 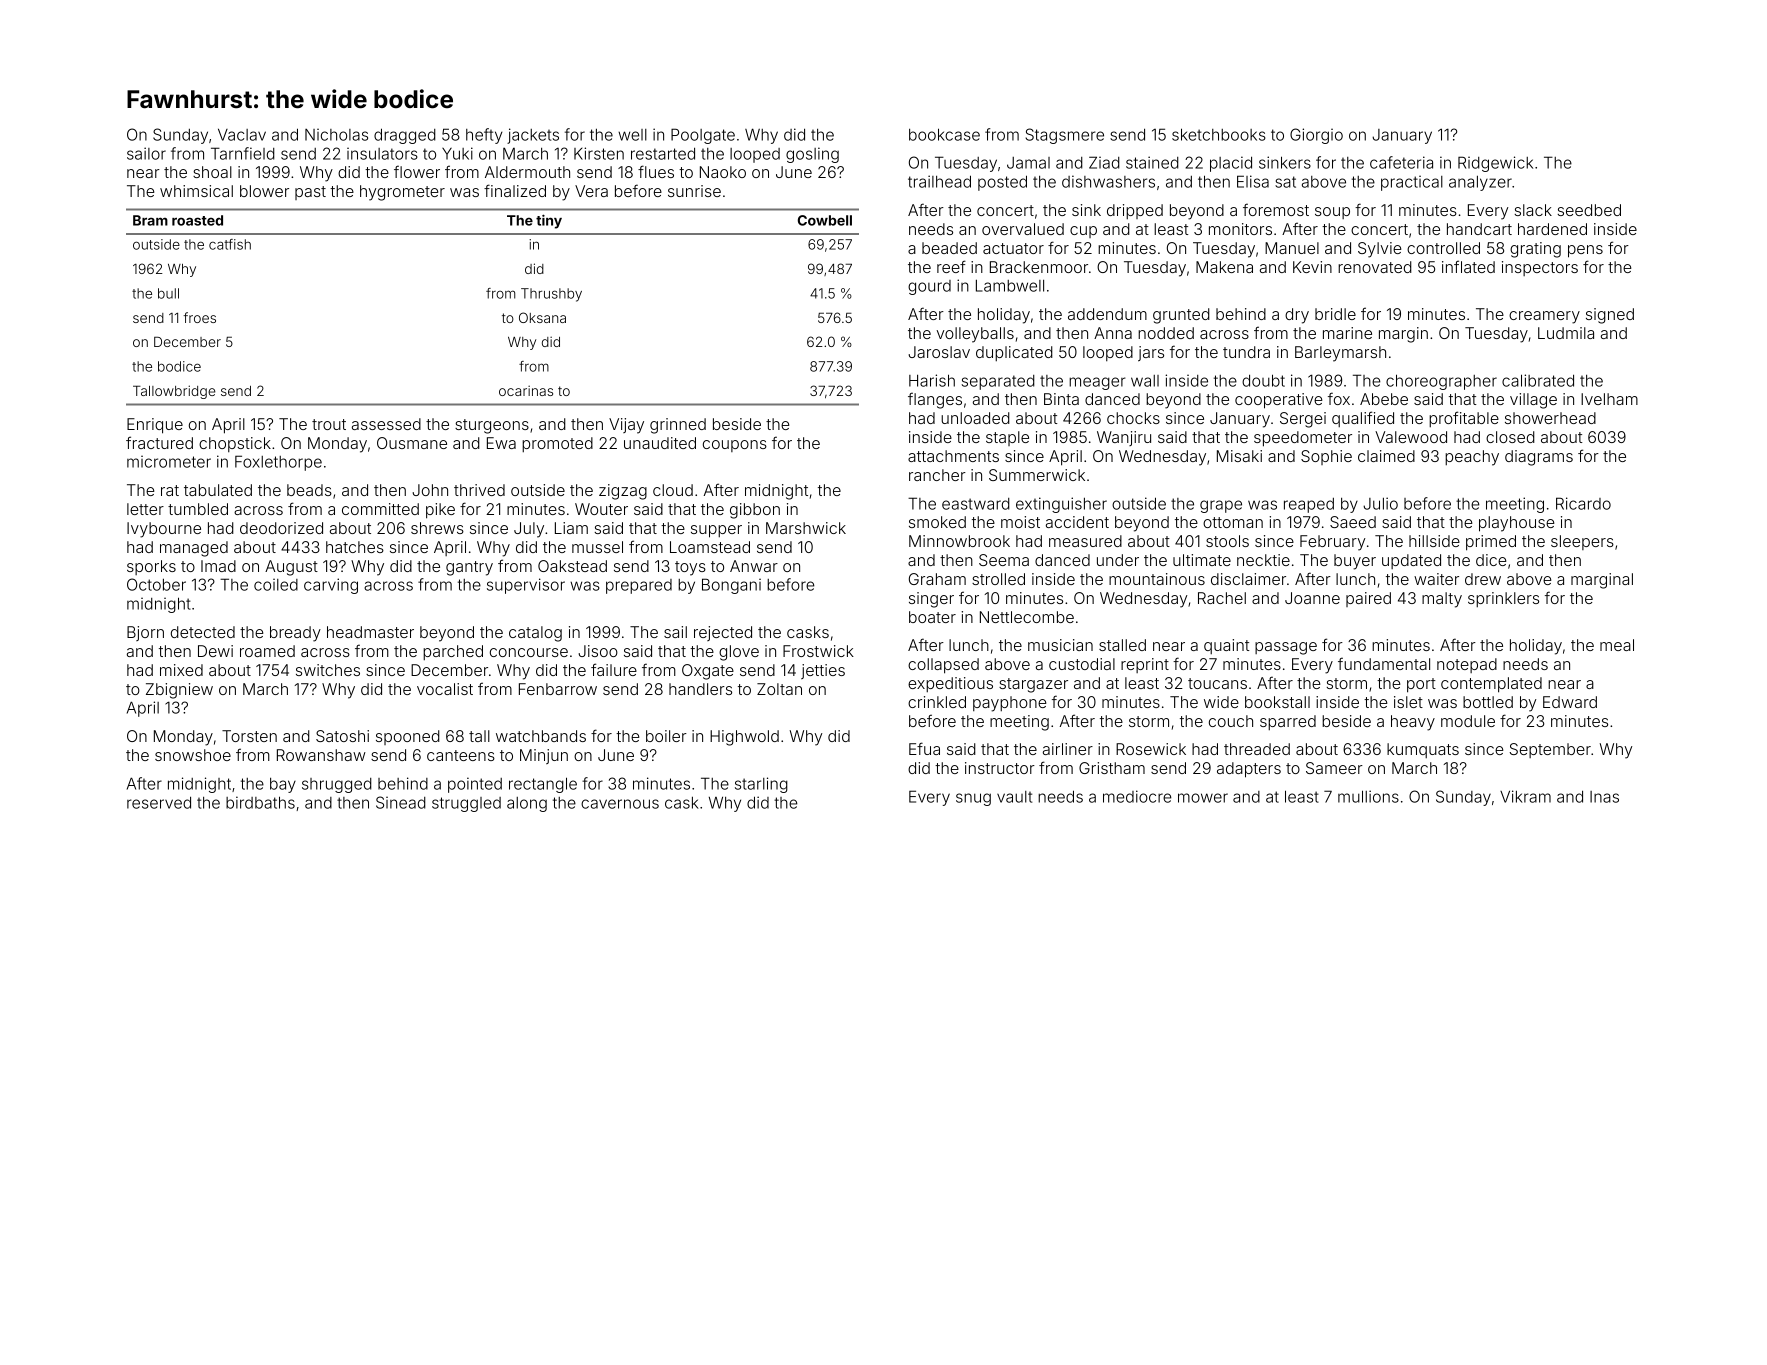 What do you see at coordinates (932, 380) in the document?
I see `Harish` at bounding box center [932, 380].
